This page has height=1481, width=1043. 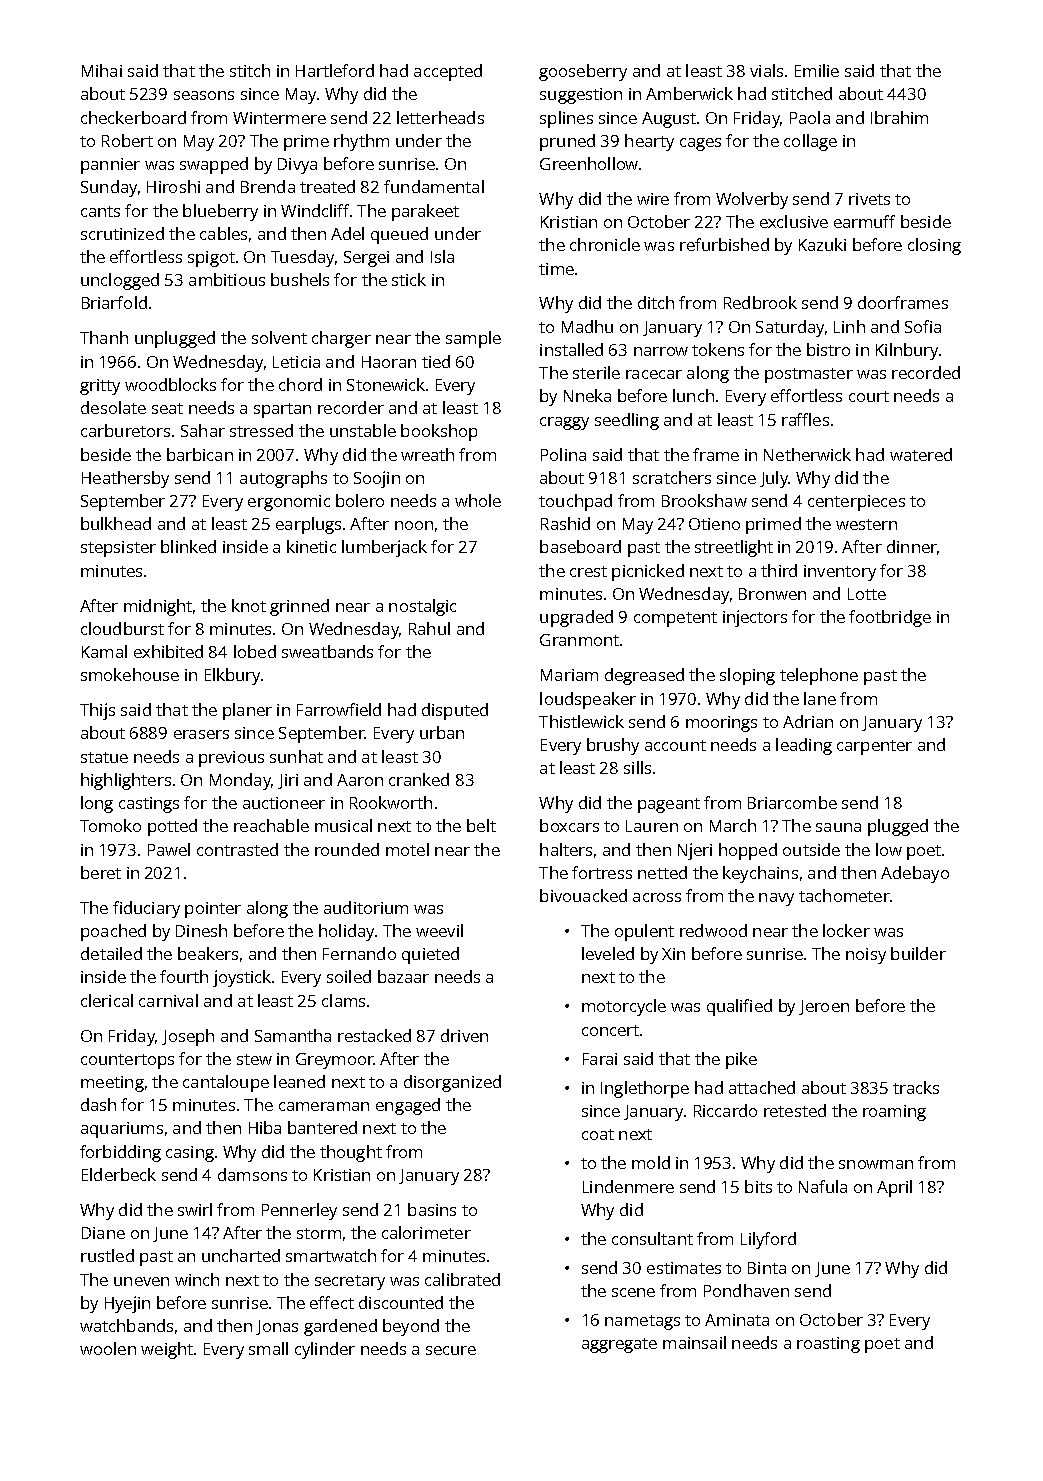 I want to click on rhythm, so click(x=361, y=142).
